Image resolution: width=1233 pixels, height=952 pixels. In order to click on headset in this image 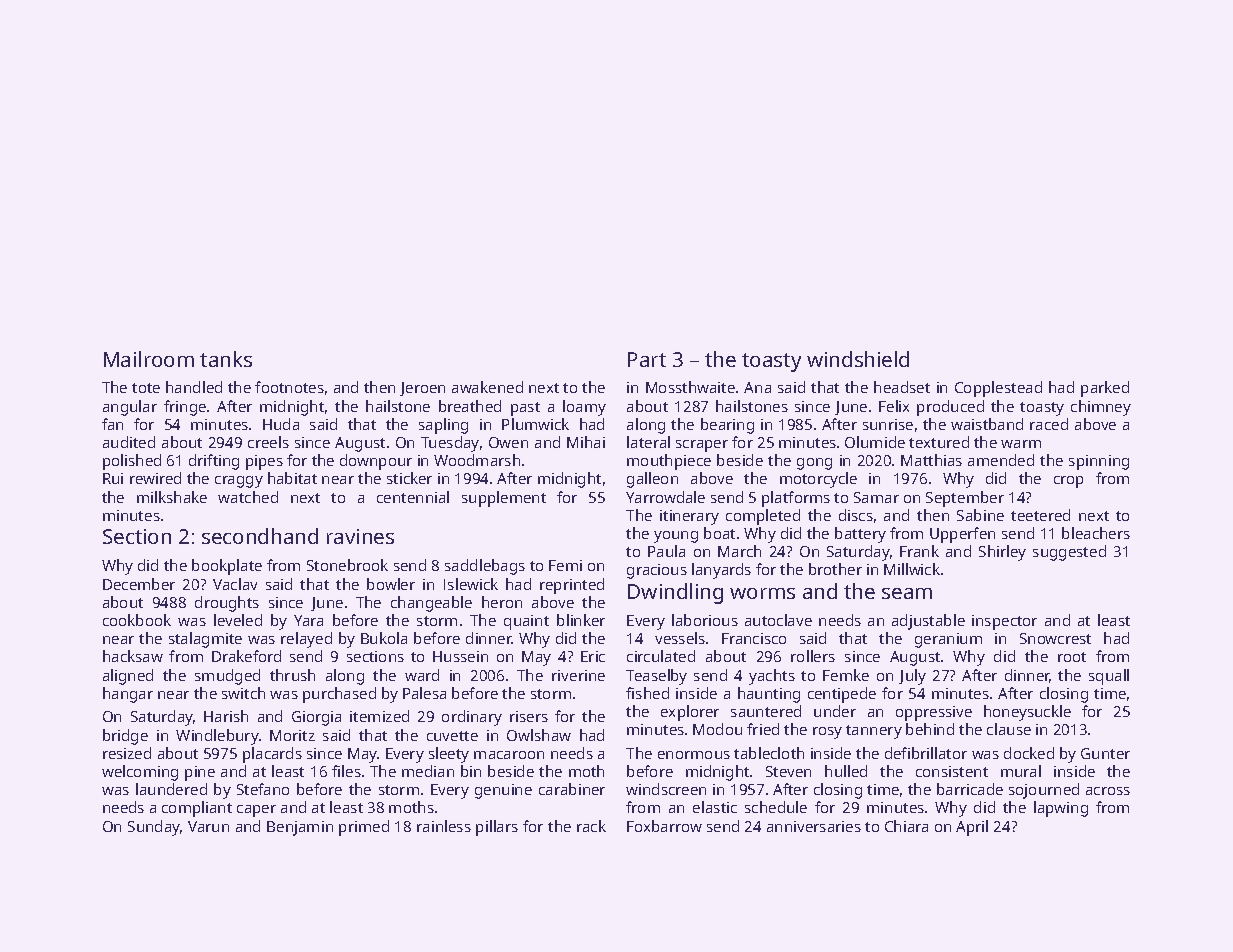, I will do `click(902, 387)`.
